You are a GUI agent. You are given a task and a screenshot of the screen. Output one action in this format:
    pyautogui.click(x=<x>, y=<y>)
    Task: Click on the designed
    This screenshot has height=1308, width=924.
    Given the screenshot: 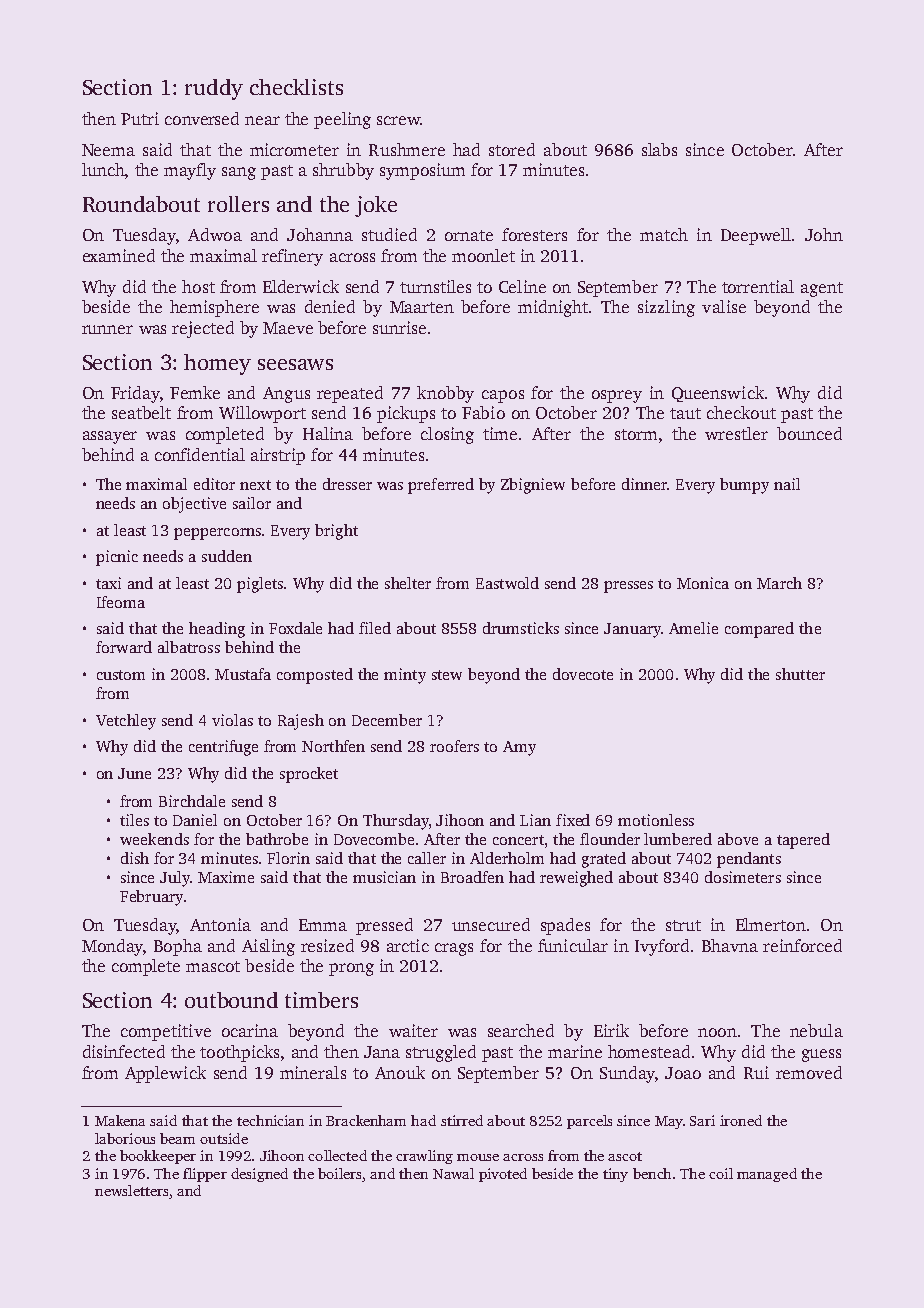 What is the action you would take?
    pyautogui.click(x=259, y=1175)
